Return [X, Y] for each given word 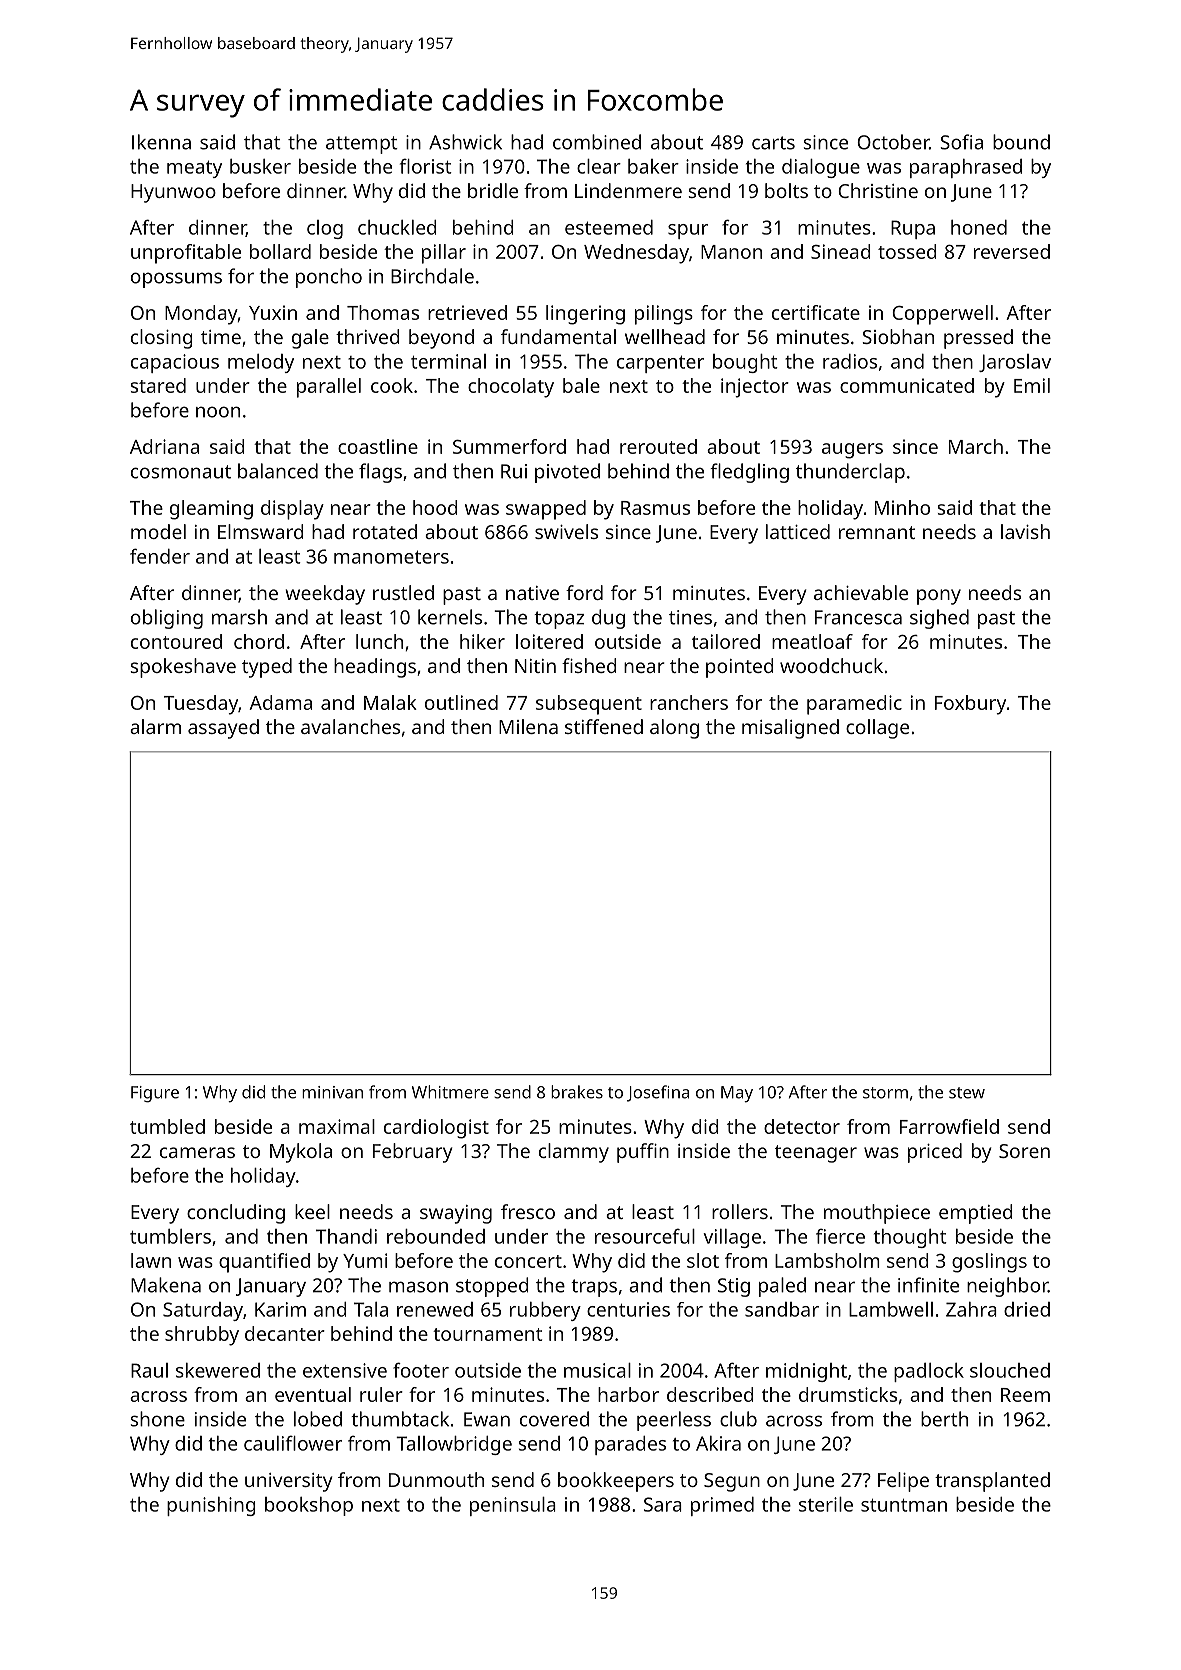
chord [259, 641]
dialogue [821, 168]
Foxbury [970, 705]
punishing [211, 1506]
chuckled [397, 227]
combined [597, 142]
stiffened [604, 726]
